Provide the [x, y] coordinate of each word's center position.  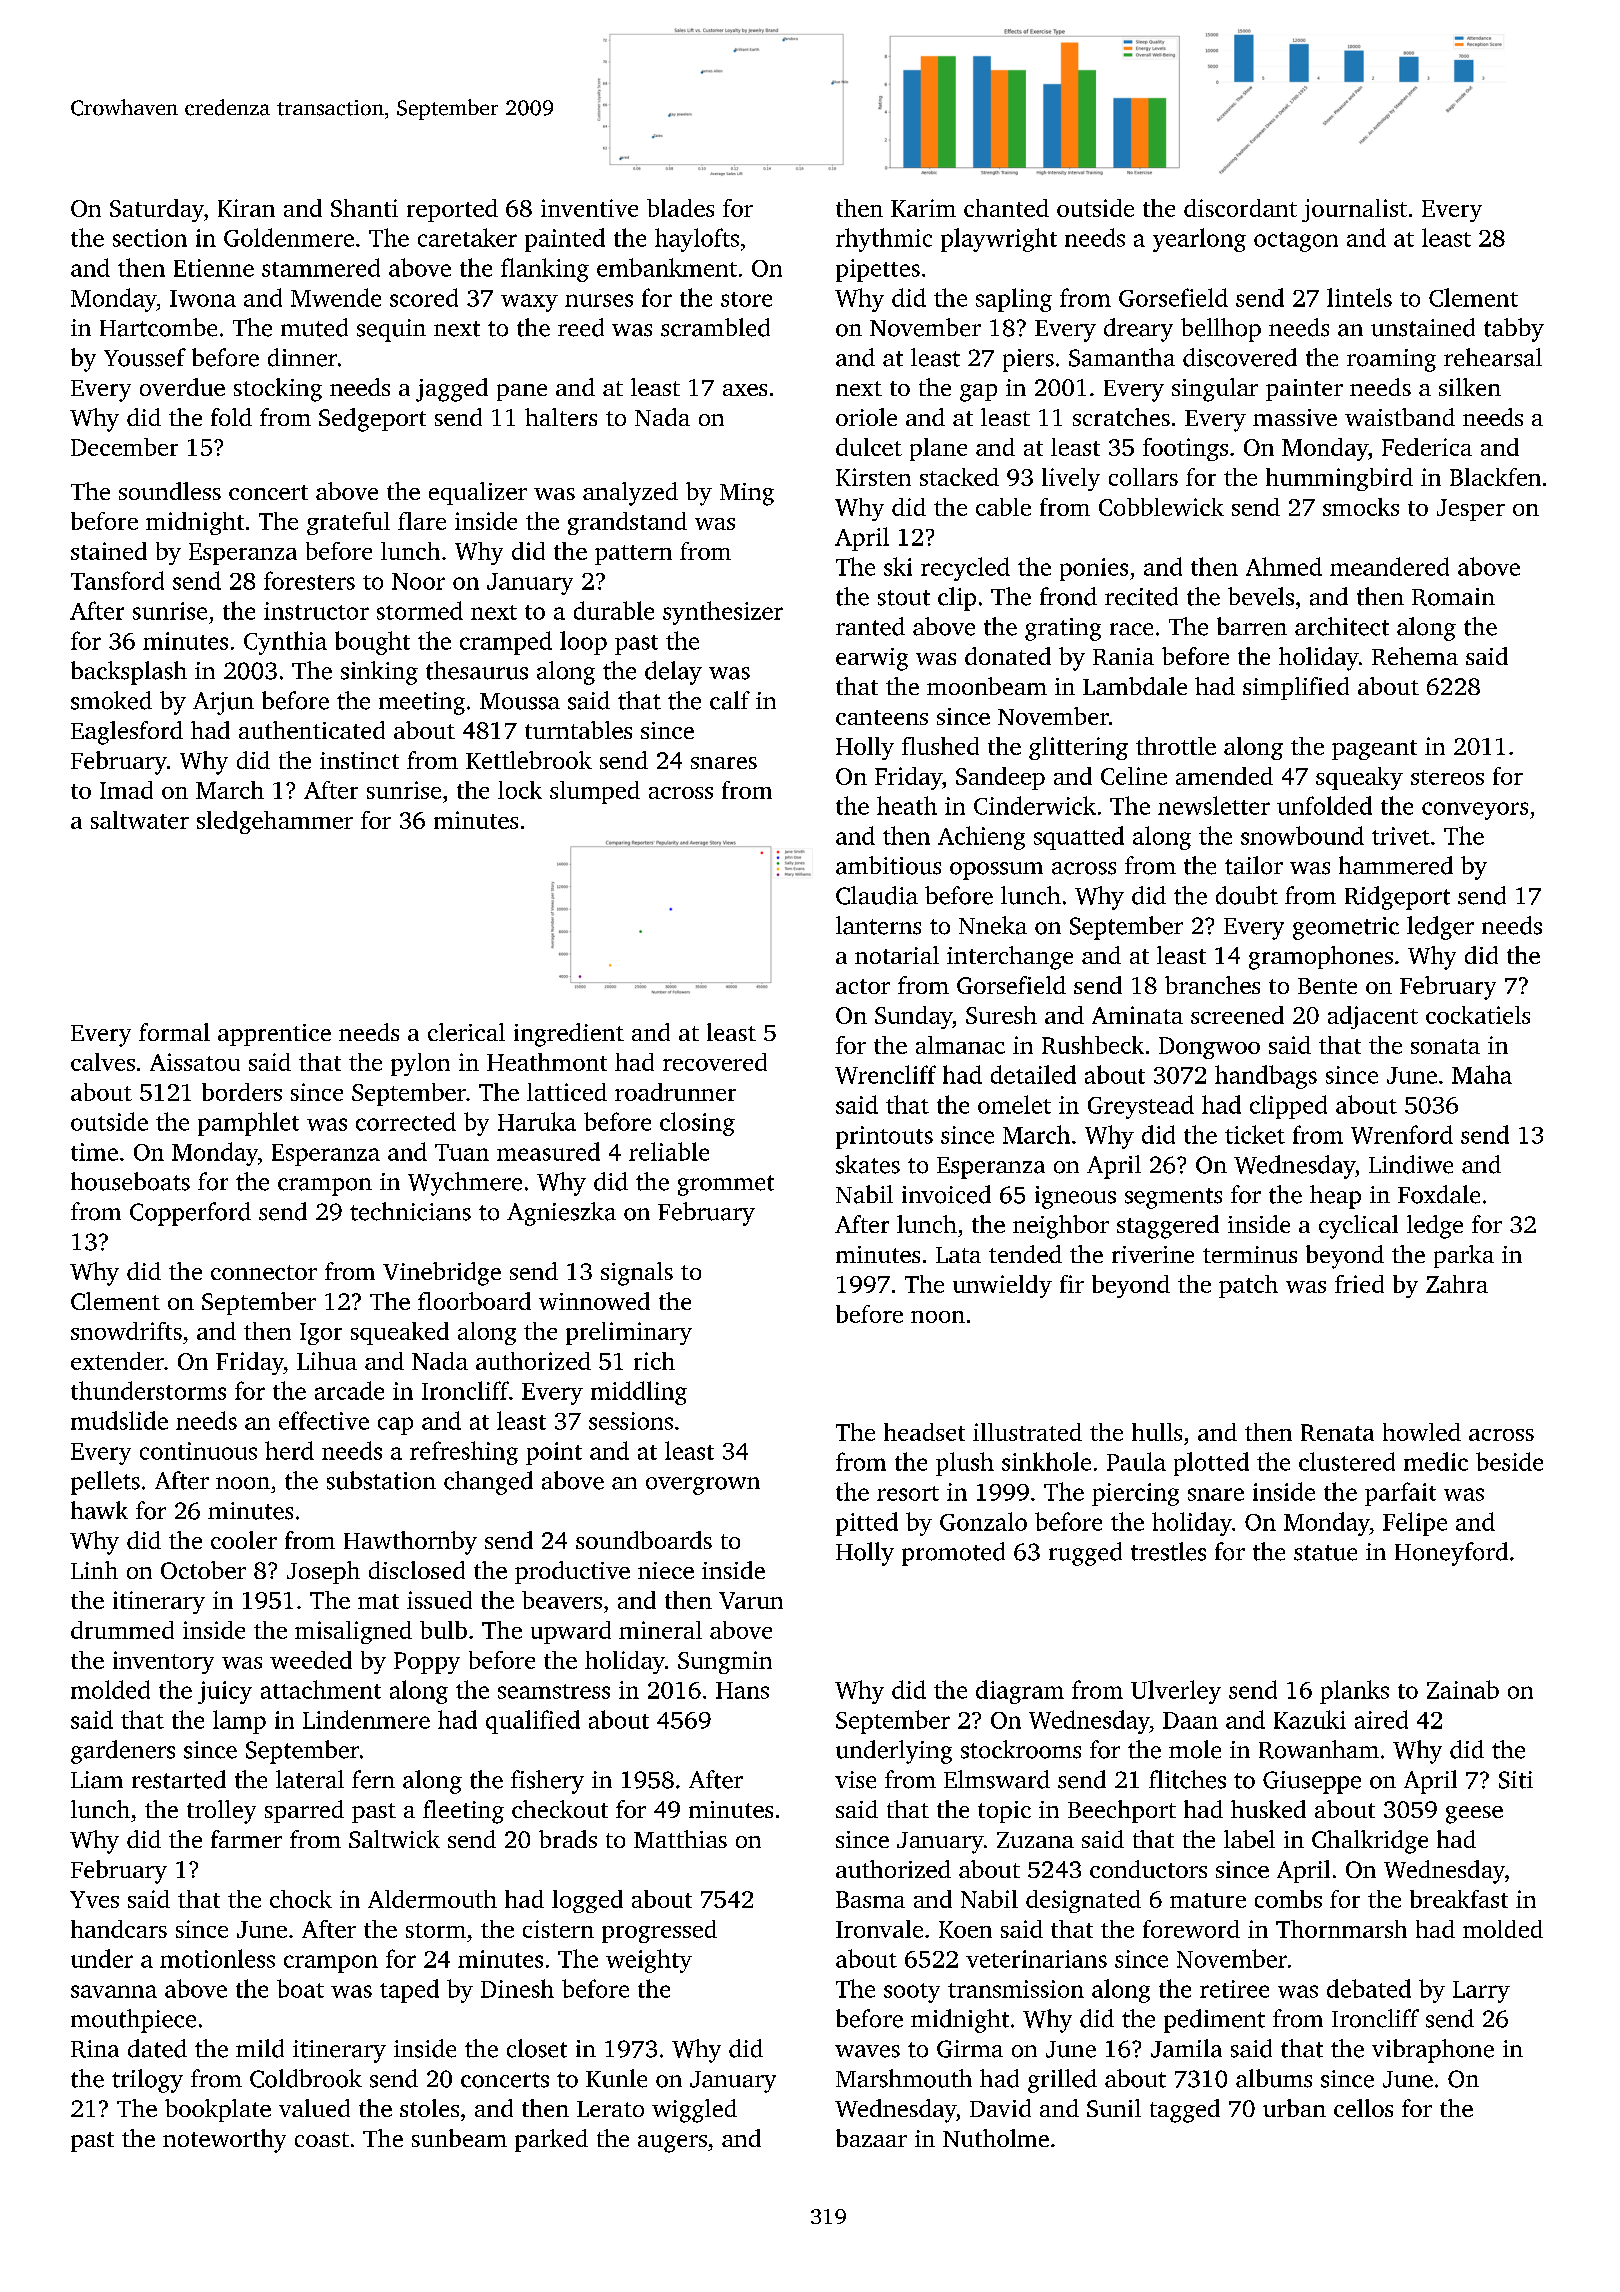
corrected [406, 1121]
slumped [595, 792]
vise [855, 1780]
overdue [182, 387]
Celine [1134, 776]
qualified [533, 1722]
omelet [1014, 1104]
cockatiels [1478, 1015]
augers [672, 2144]
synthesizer [723, 613]
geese [1474, 1815]
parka [1464, 1256]
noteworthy [224, 2141]
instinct [359, 760]
